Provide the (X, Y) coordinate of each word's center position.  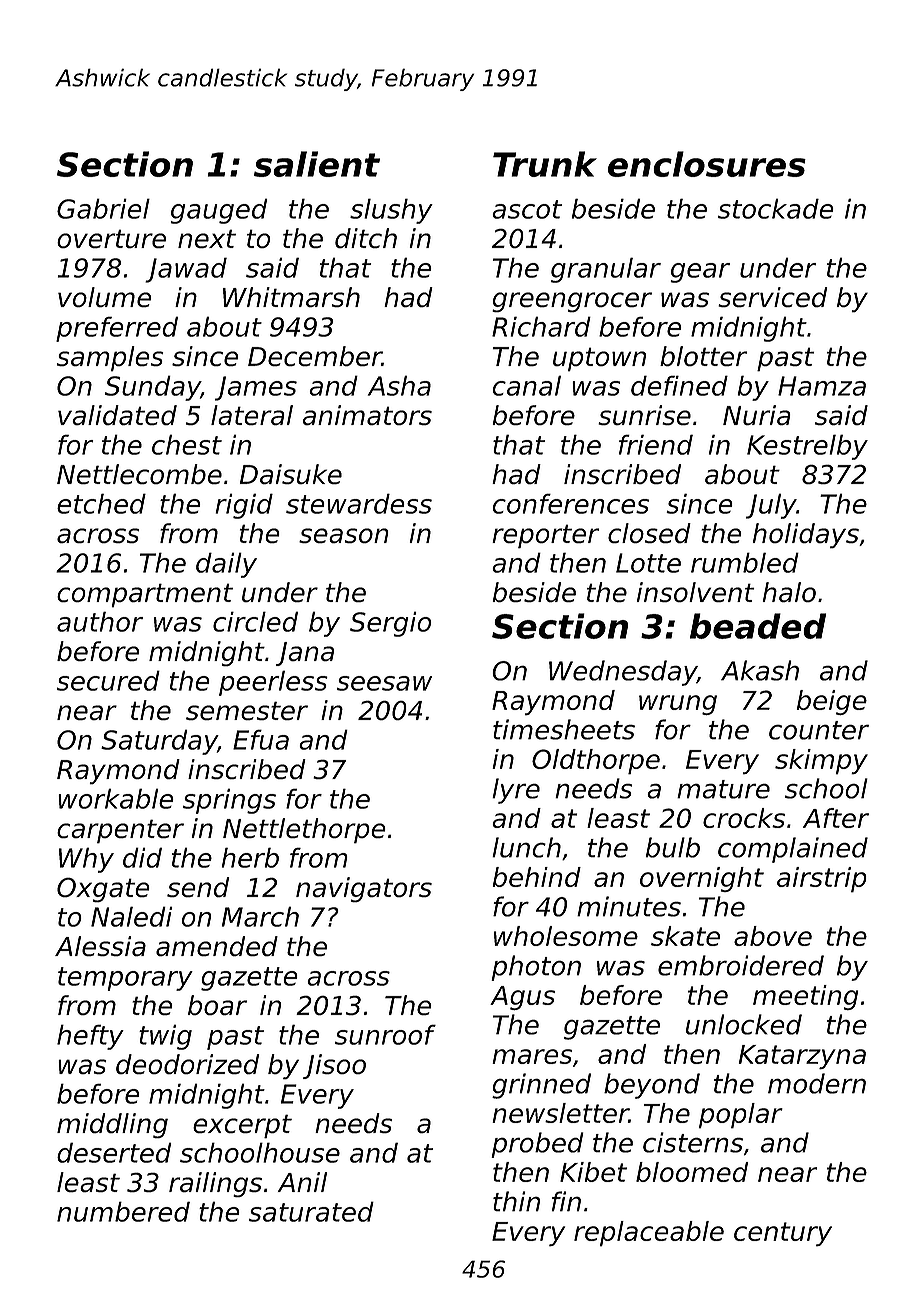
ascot (527, 209)
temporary (125, 979)
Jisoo (334, 1066)
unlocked (744, 1024)
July (771, 506)
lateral (252, 415)
